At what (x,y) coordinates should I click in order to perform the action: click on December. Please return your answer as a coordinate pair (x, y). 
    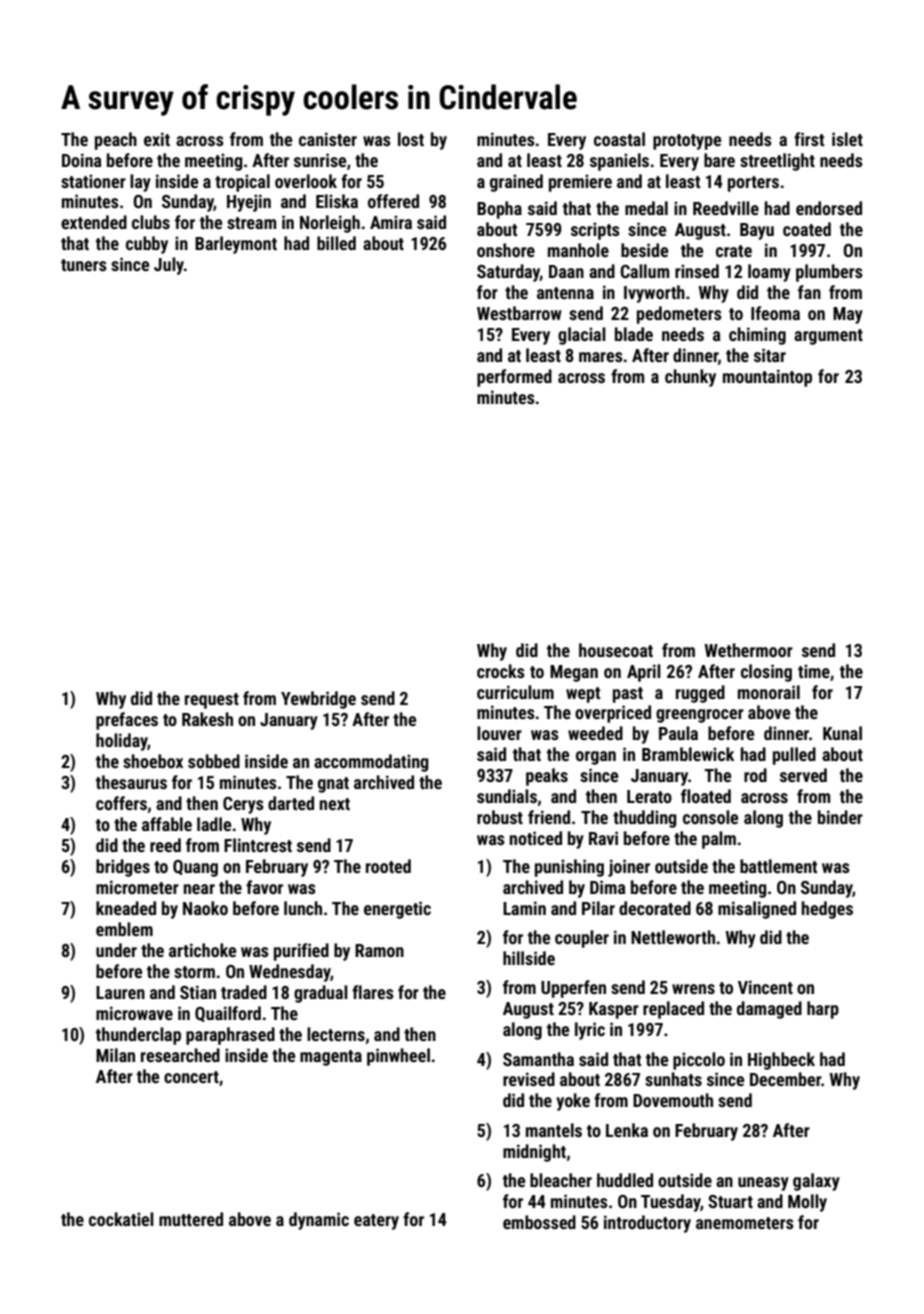
    Looking at the image, I should click on (785, 1079).
